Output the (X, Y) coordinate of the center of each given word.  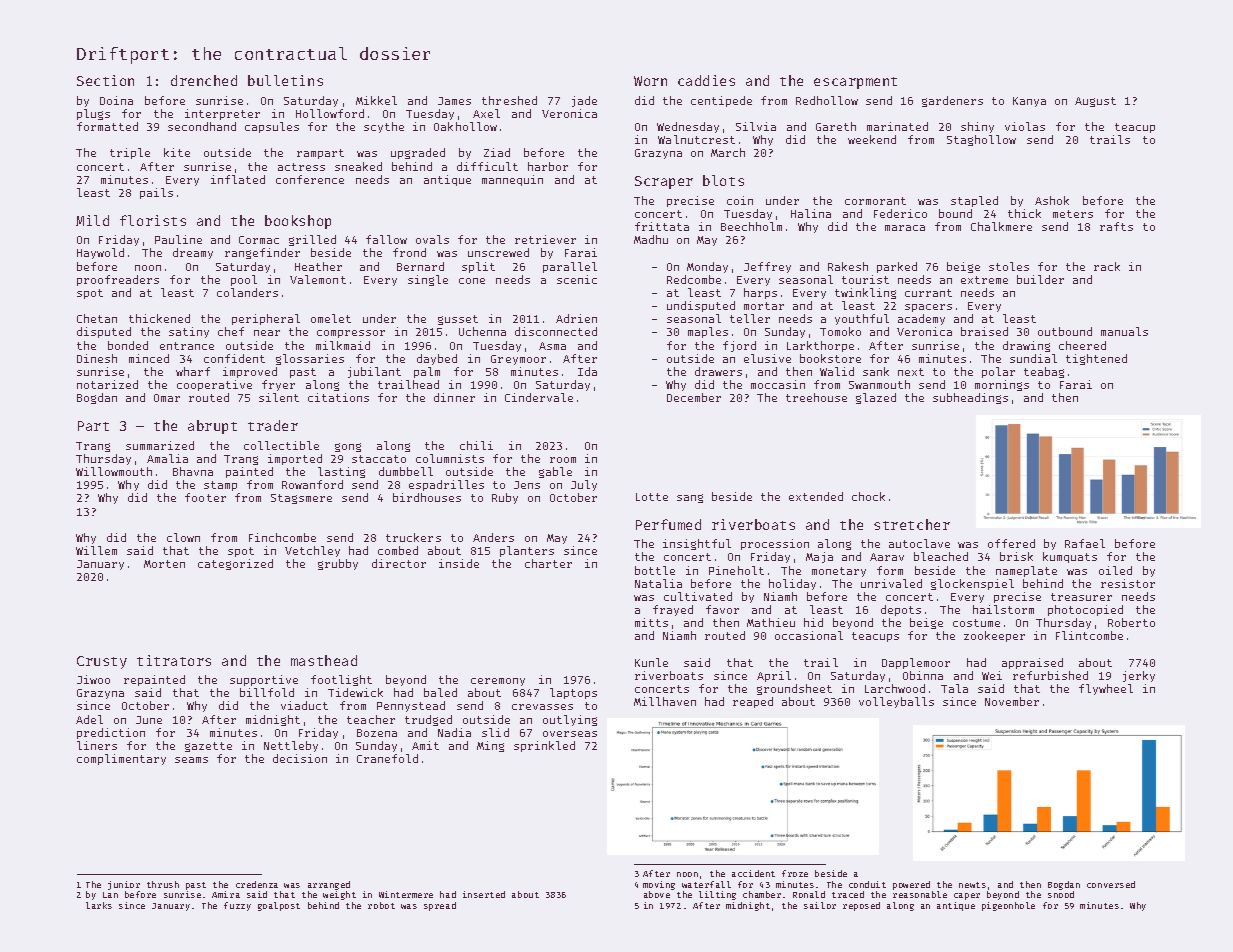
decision (300, 758)
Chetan (97, 318)
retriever (545, 239)
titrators (174, 660)
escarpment (855, 83)
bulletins (285, 80)
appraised (1032, 663)
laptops (573, 693)
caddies (706, 80)
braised (984, 331)
